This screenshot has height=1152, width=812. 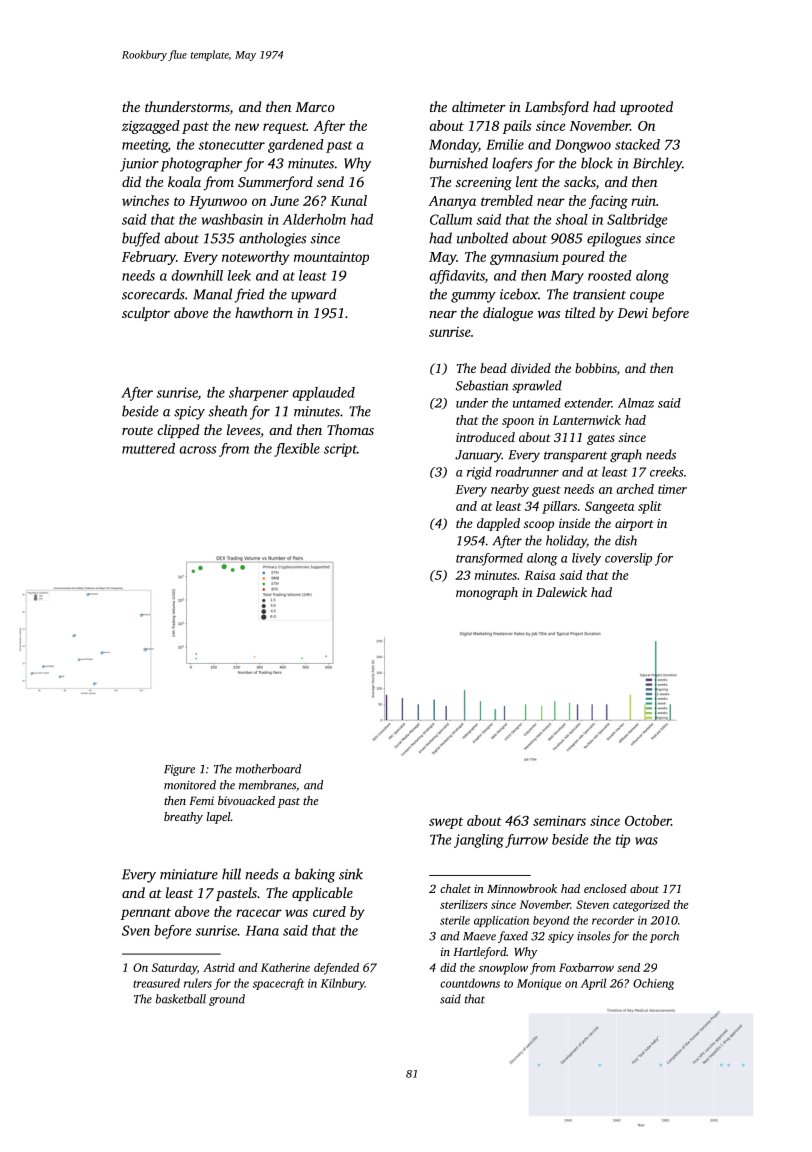 What do you see at coordinates (314, 295) in the screenshot?
I see `upward` at bounding box center [314, 295].
